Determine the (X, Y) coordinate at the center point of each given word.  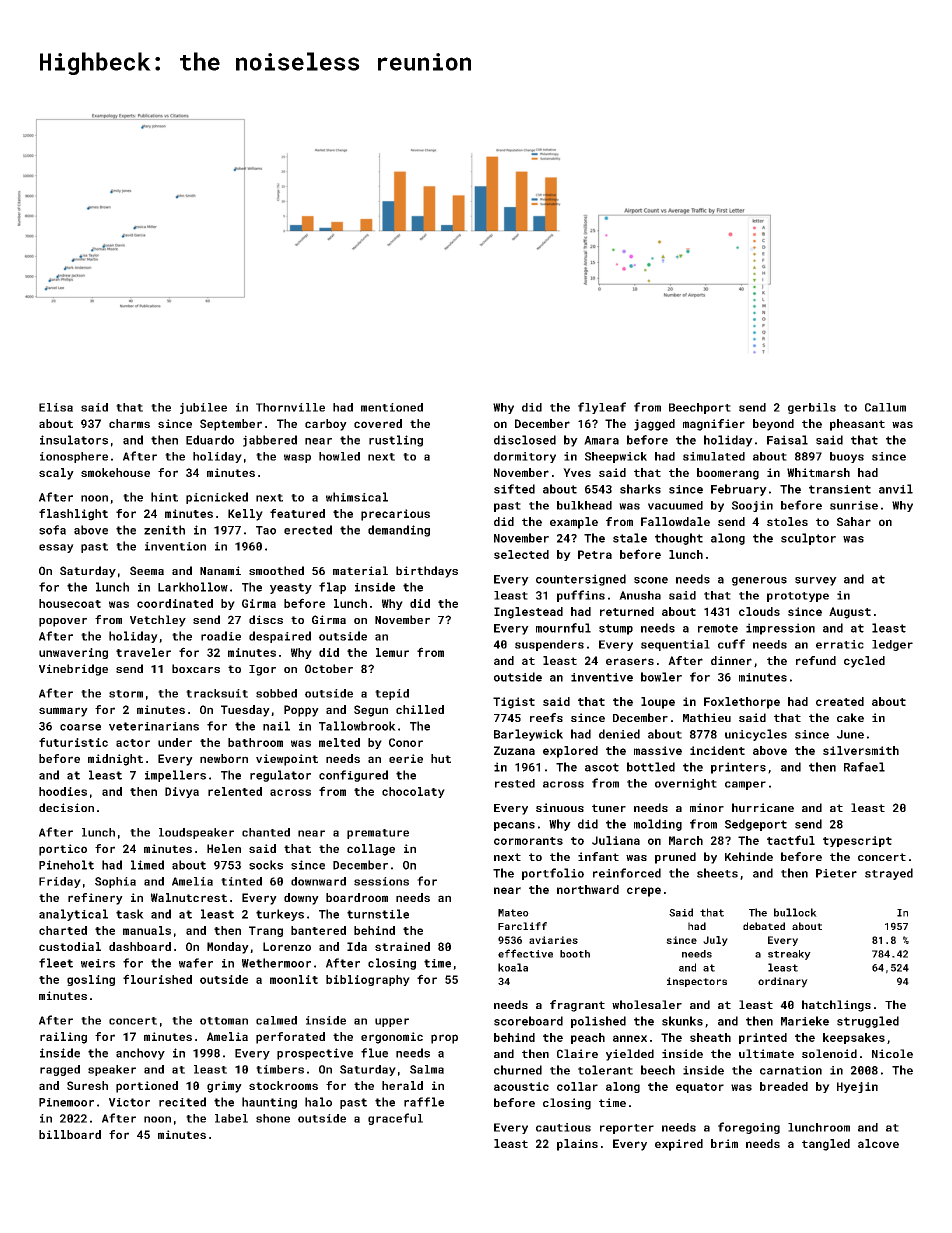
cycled (864, 662)
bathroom (255, 742)
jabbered (270, 441)
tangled (826, 1145)
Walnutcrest (189, 897)
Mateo (513, 913)
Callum (885, 407)
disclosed (525, 440)
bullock (795, 912)
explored (570, 752)
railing (63, 1038)
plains (577, 1145)
